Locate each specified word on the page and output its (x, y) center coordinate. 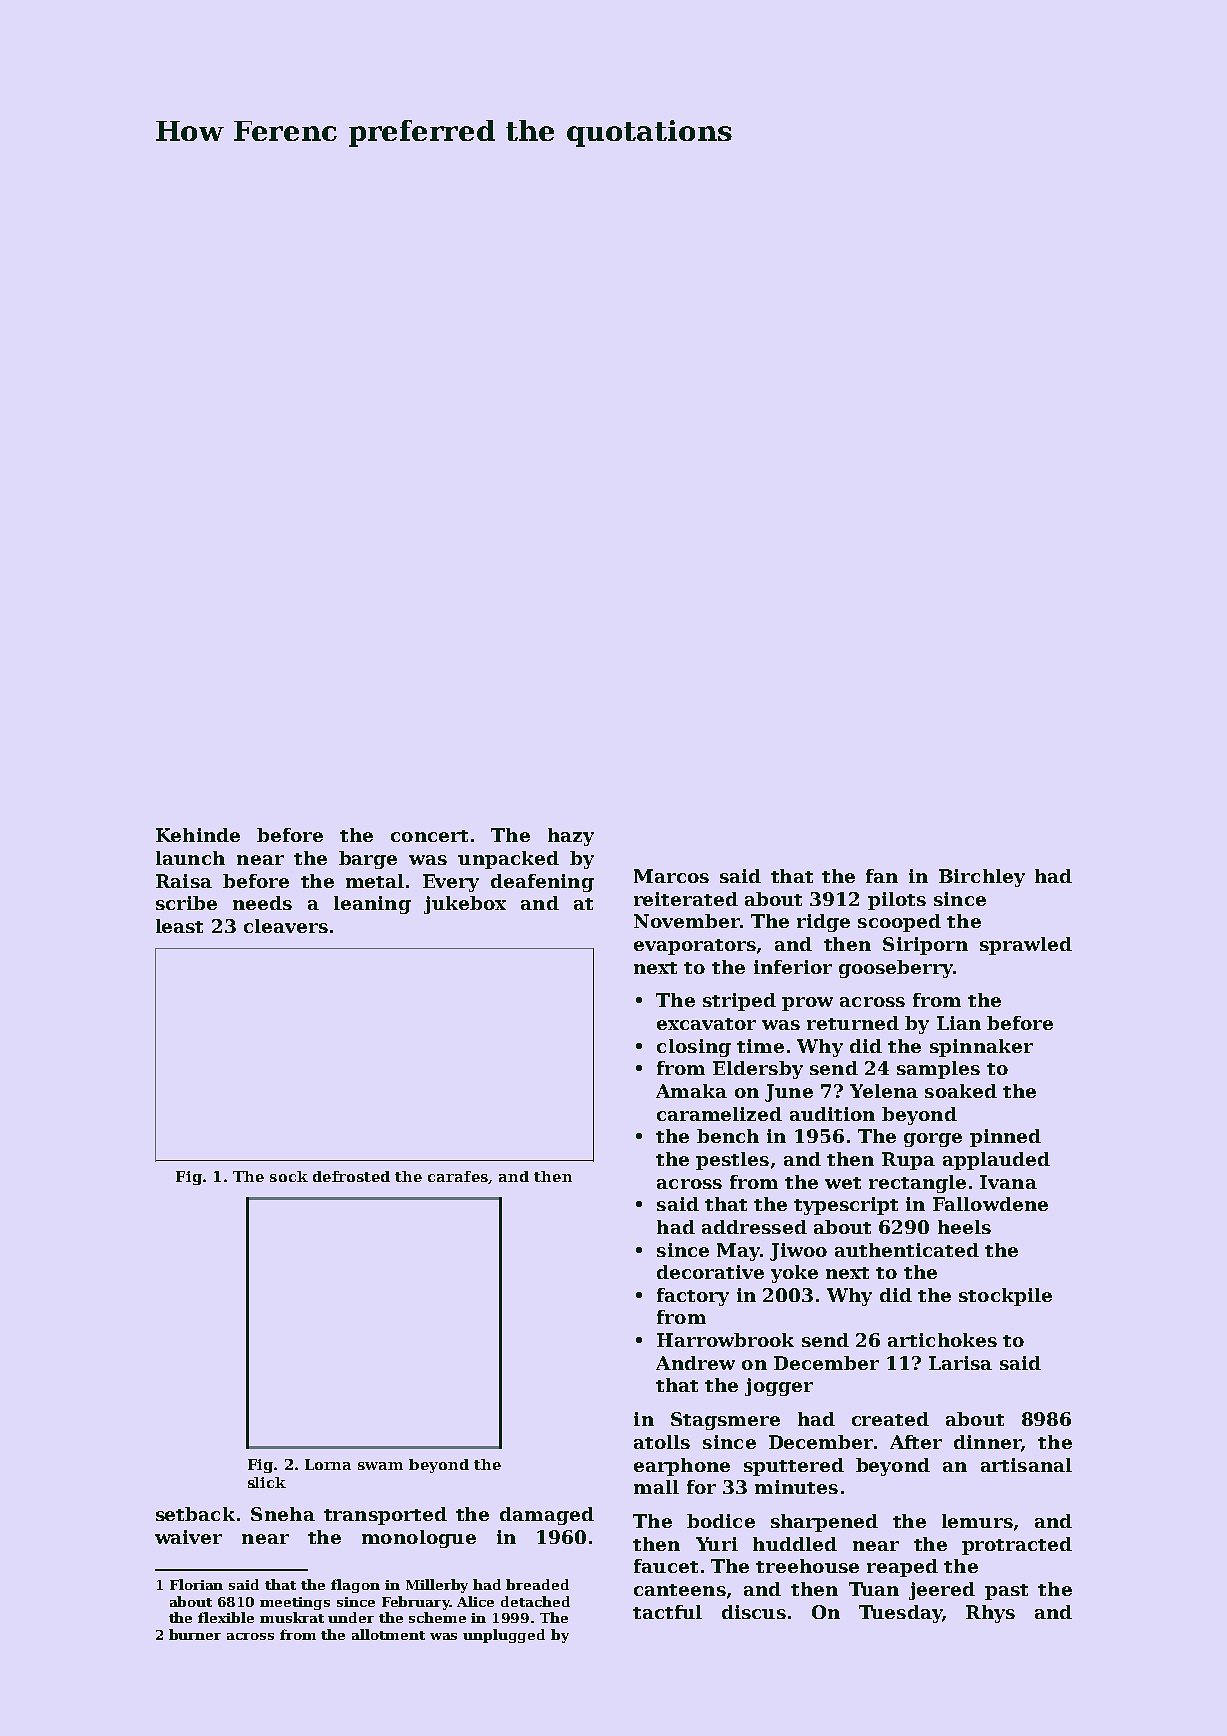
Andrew (695, 1363)
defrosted (351, 1176)
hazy (571, 837)
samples (938, 1070)
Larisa (960, 1363)
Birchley (982, 878)
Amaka (691, 1091)
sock (289, 1176)
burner (195, 1634)
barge (368, 860)
